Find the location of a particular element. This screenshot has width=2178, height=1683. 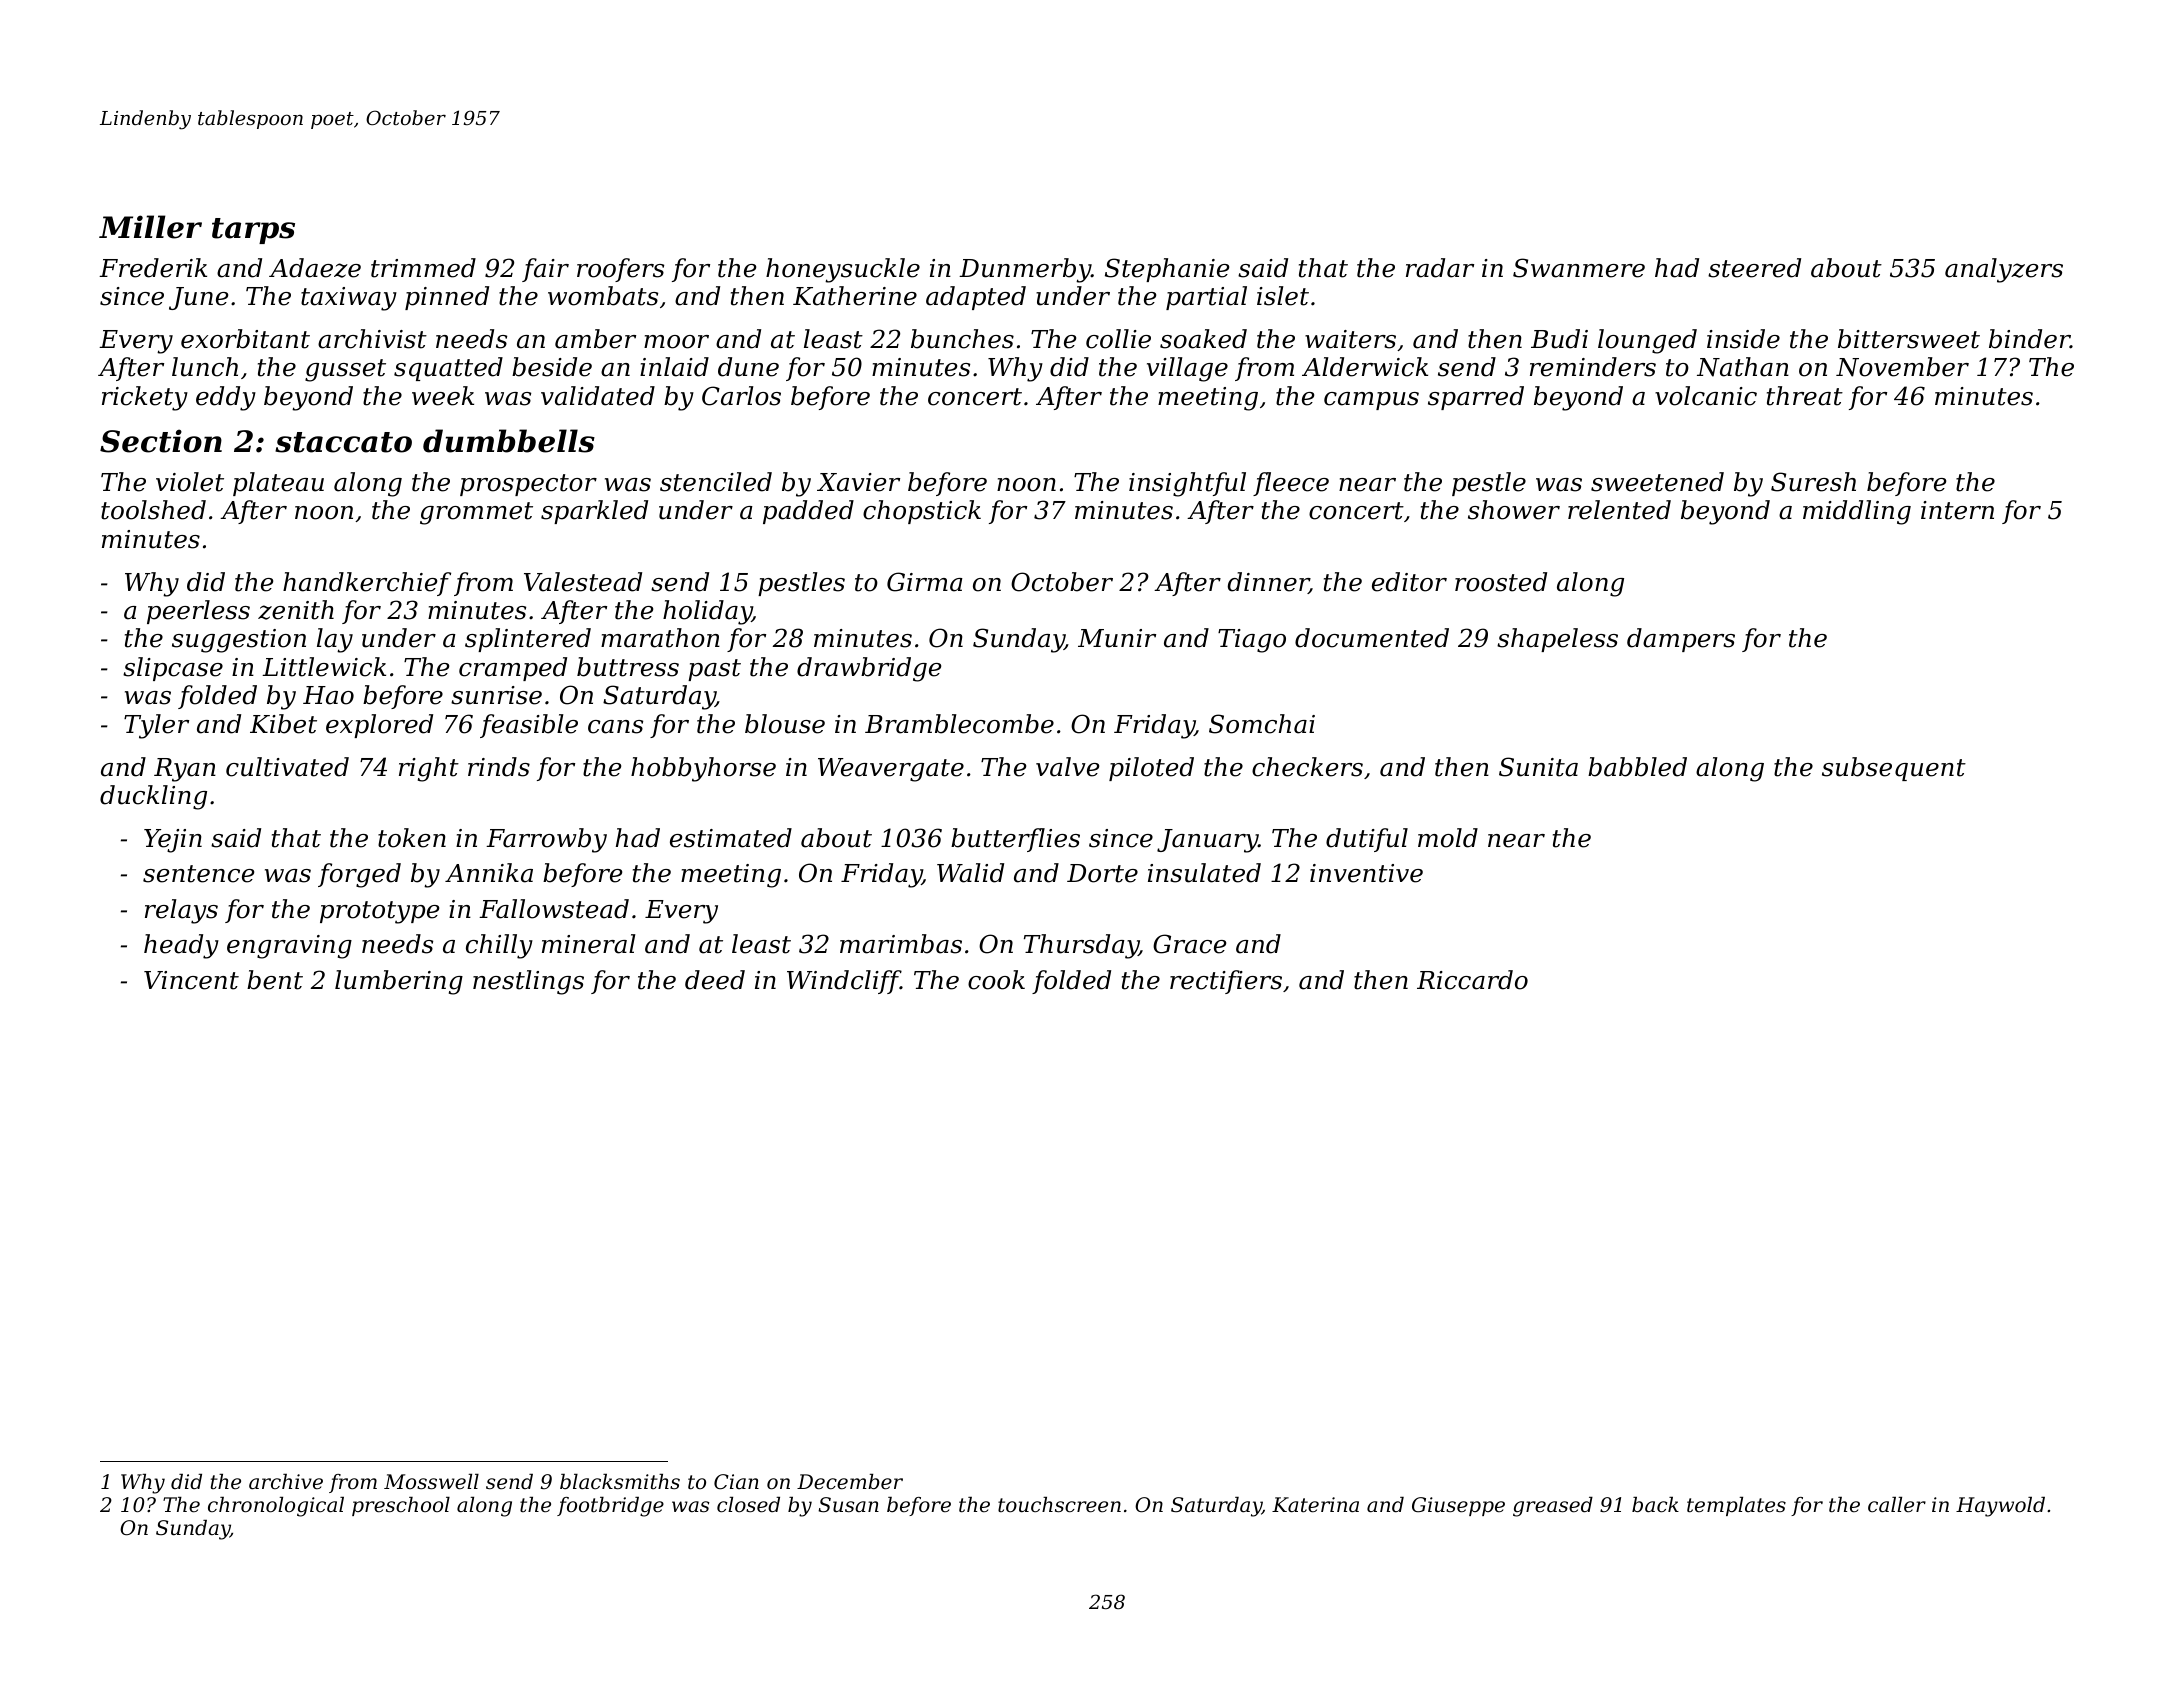

Girma is located at coordinates (925, 582).
